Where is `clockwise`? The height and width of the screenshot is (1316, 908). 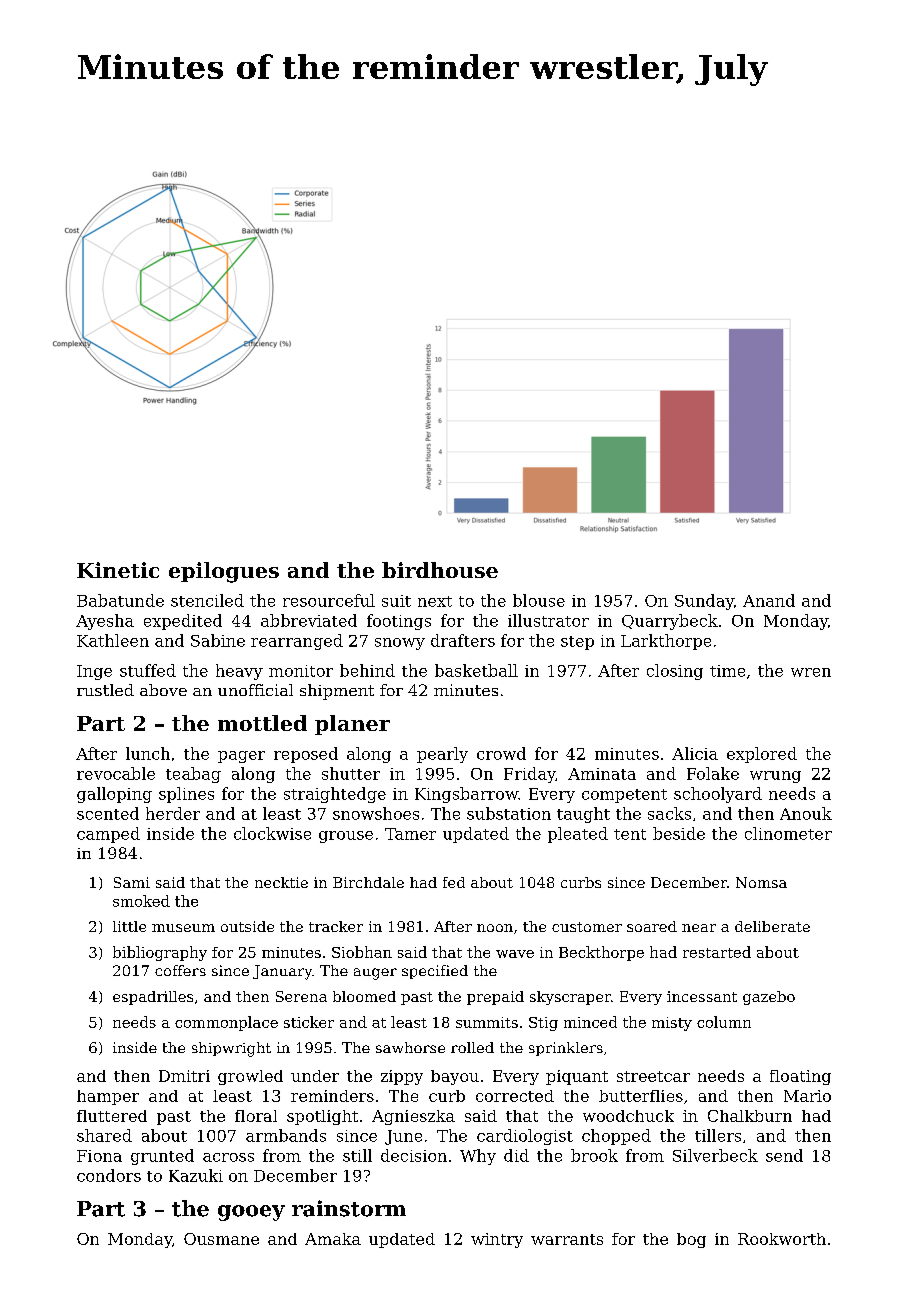
clockwise is located at coordinates (272, 833).
